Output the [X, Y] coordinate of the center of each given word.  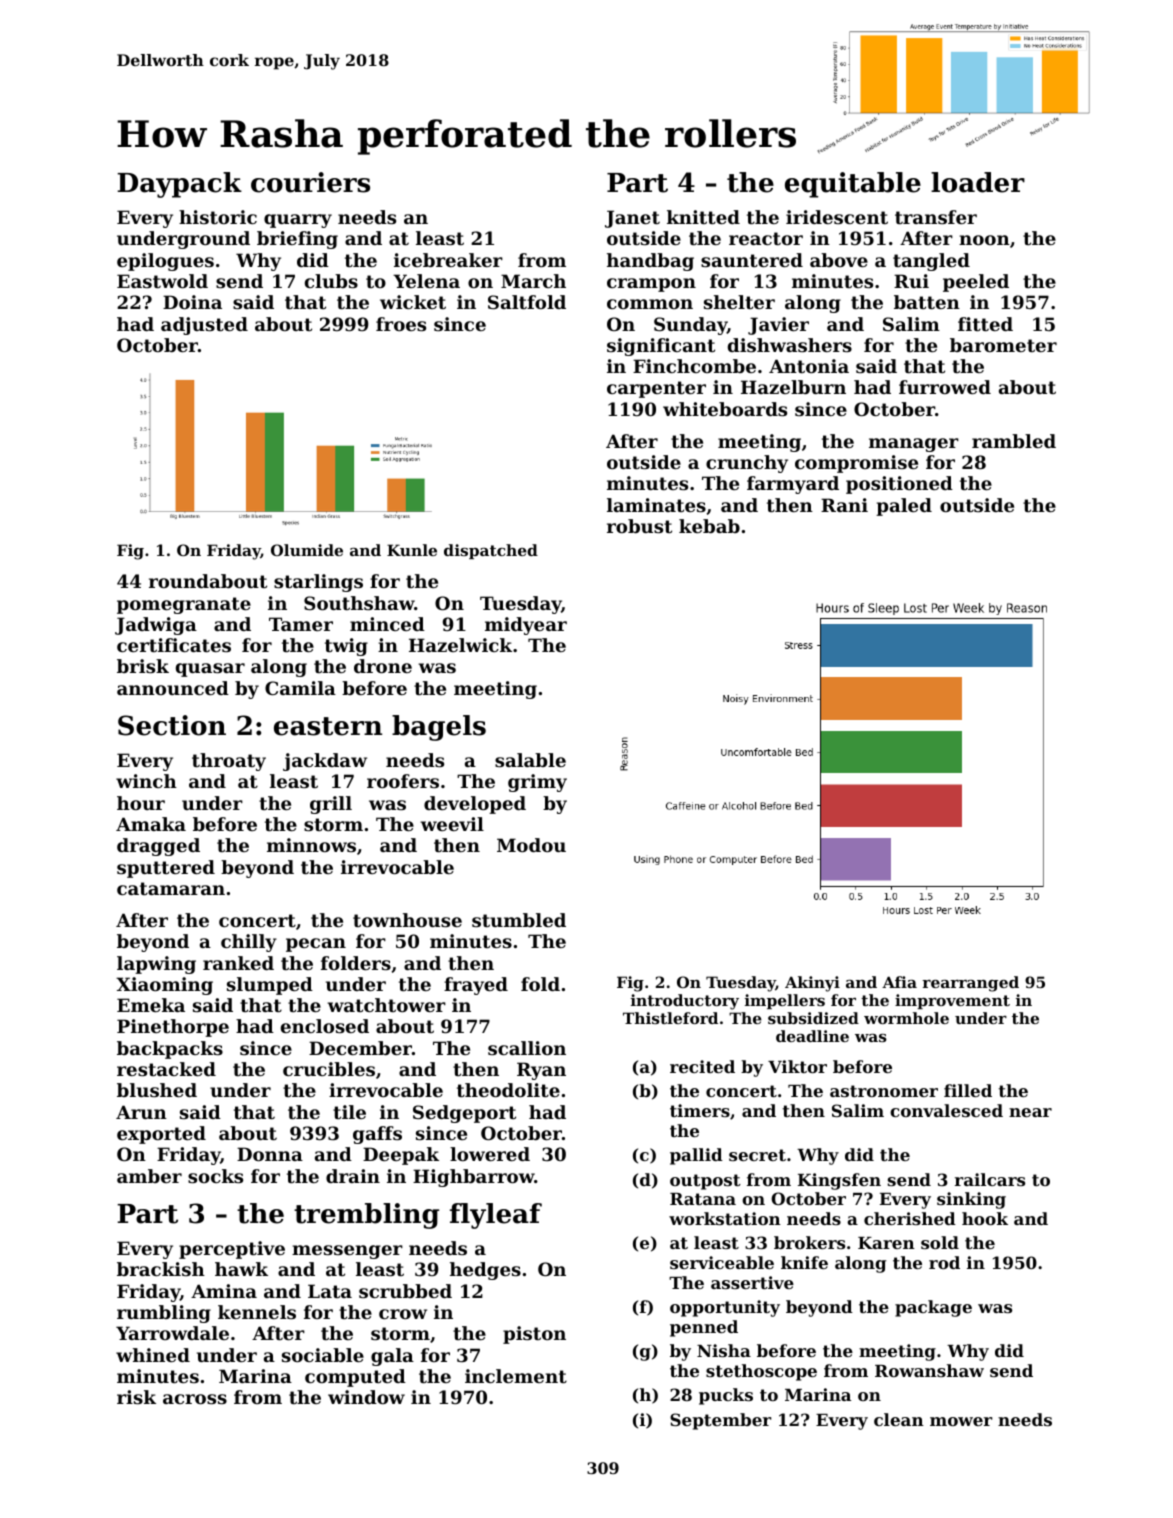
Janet [632, 219]
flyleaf [496, 1216]
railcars [990, 1179]
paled [904, 507]
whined [153, 1355]
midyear [526, 626]
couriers [310, 182]
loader [978, 182]
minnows [311, 845]
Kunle [412, 550]
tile [349, 1112]
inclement [516, 1376]
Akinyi [812, 984]
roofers [403, 781]
